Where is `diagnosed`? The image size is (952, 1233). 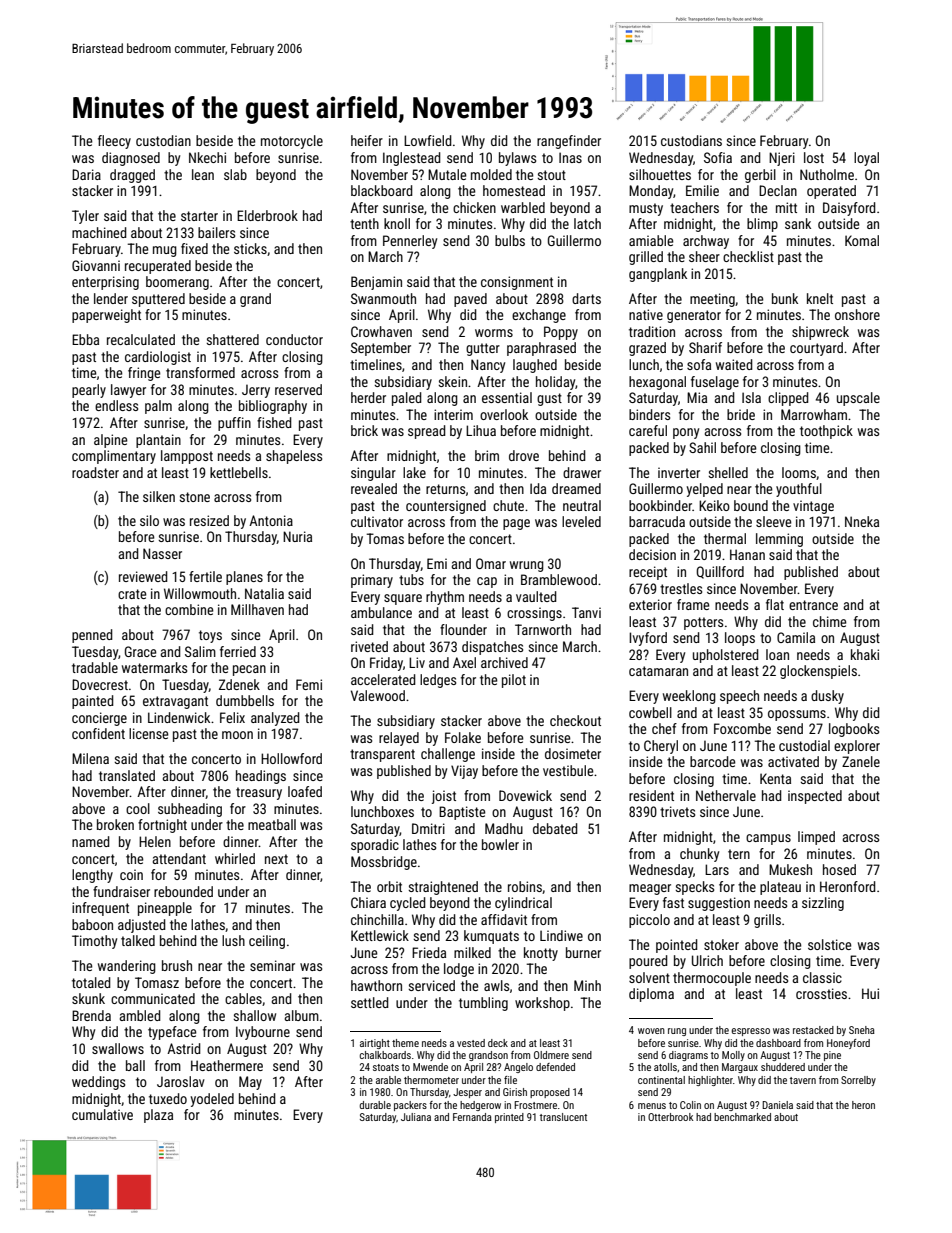
diagnosed is located at coordinates (131, 159).
